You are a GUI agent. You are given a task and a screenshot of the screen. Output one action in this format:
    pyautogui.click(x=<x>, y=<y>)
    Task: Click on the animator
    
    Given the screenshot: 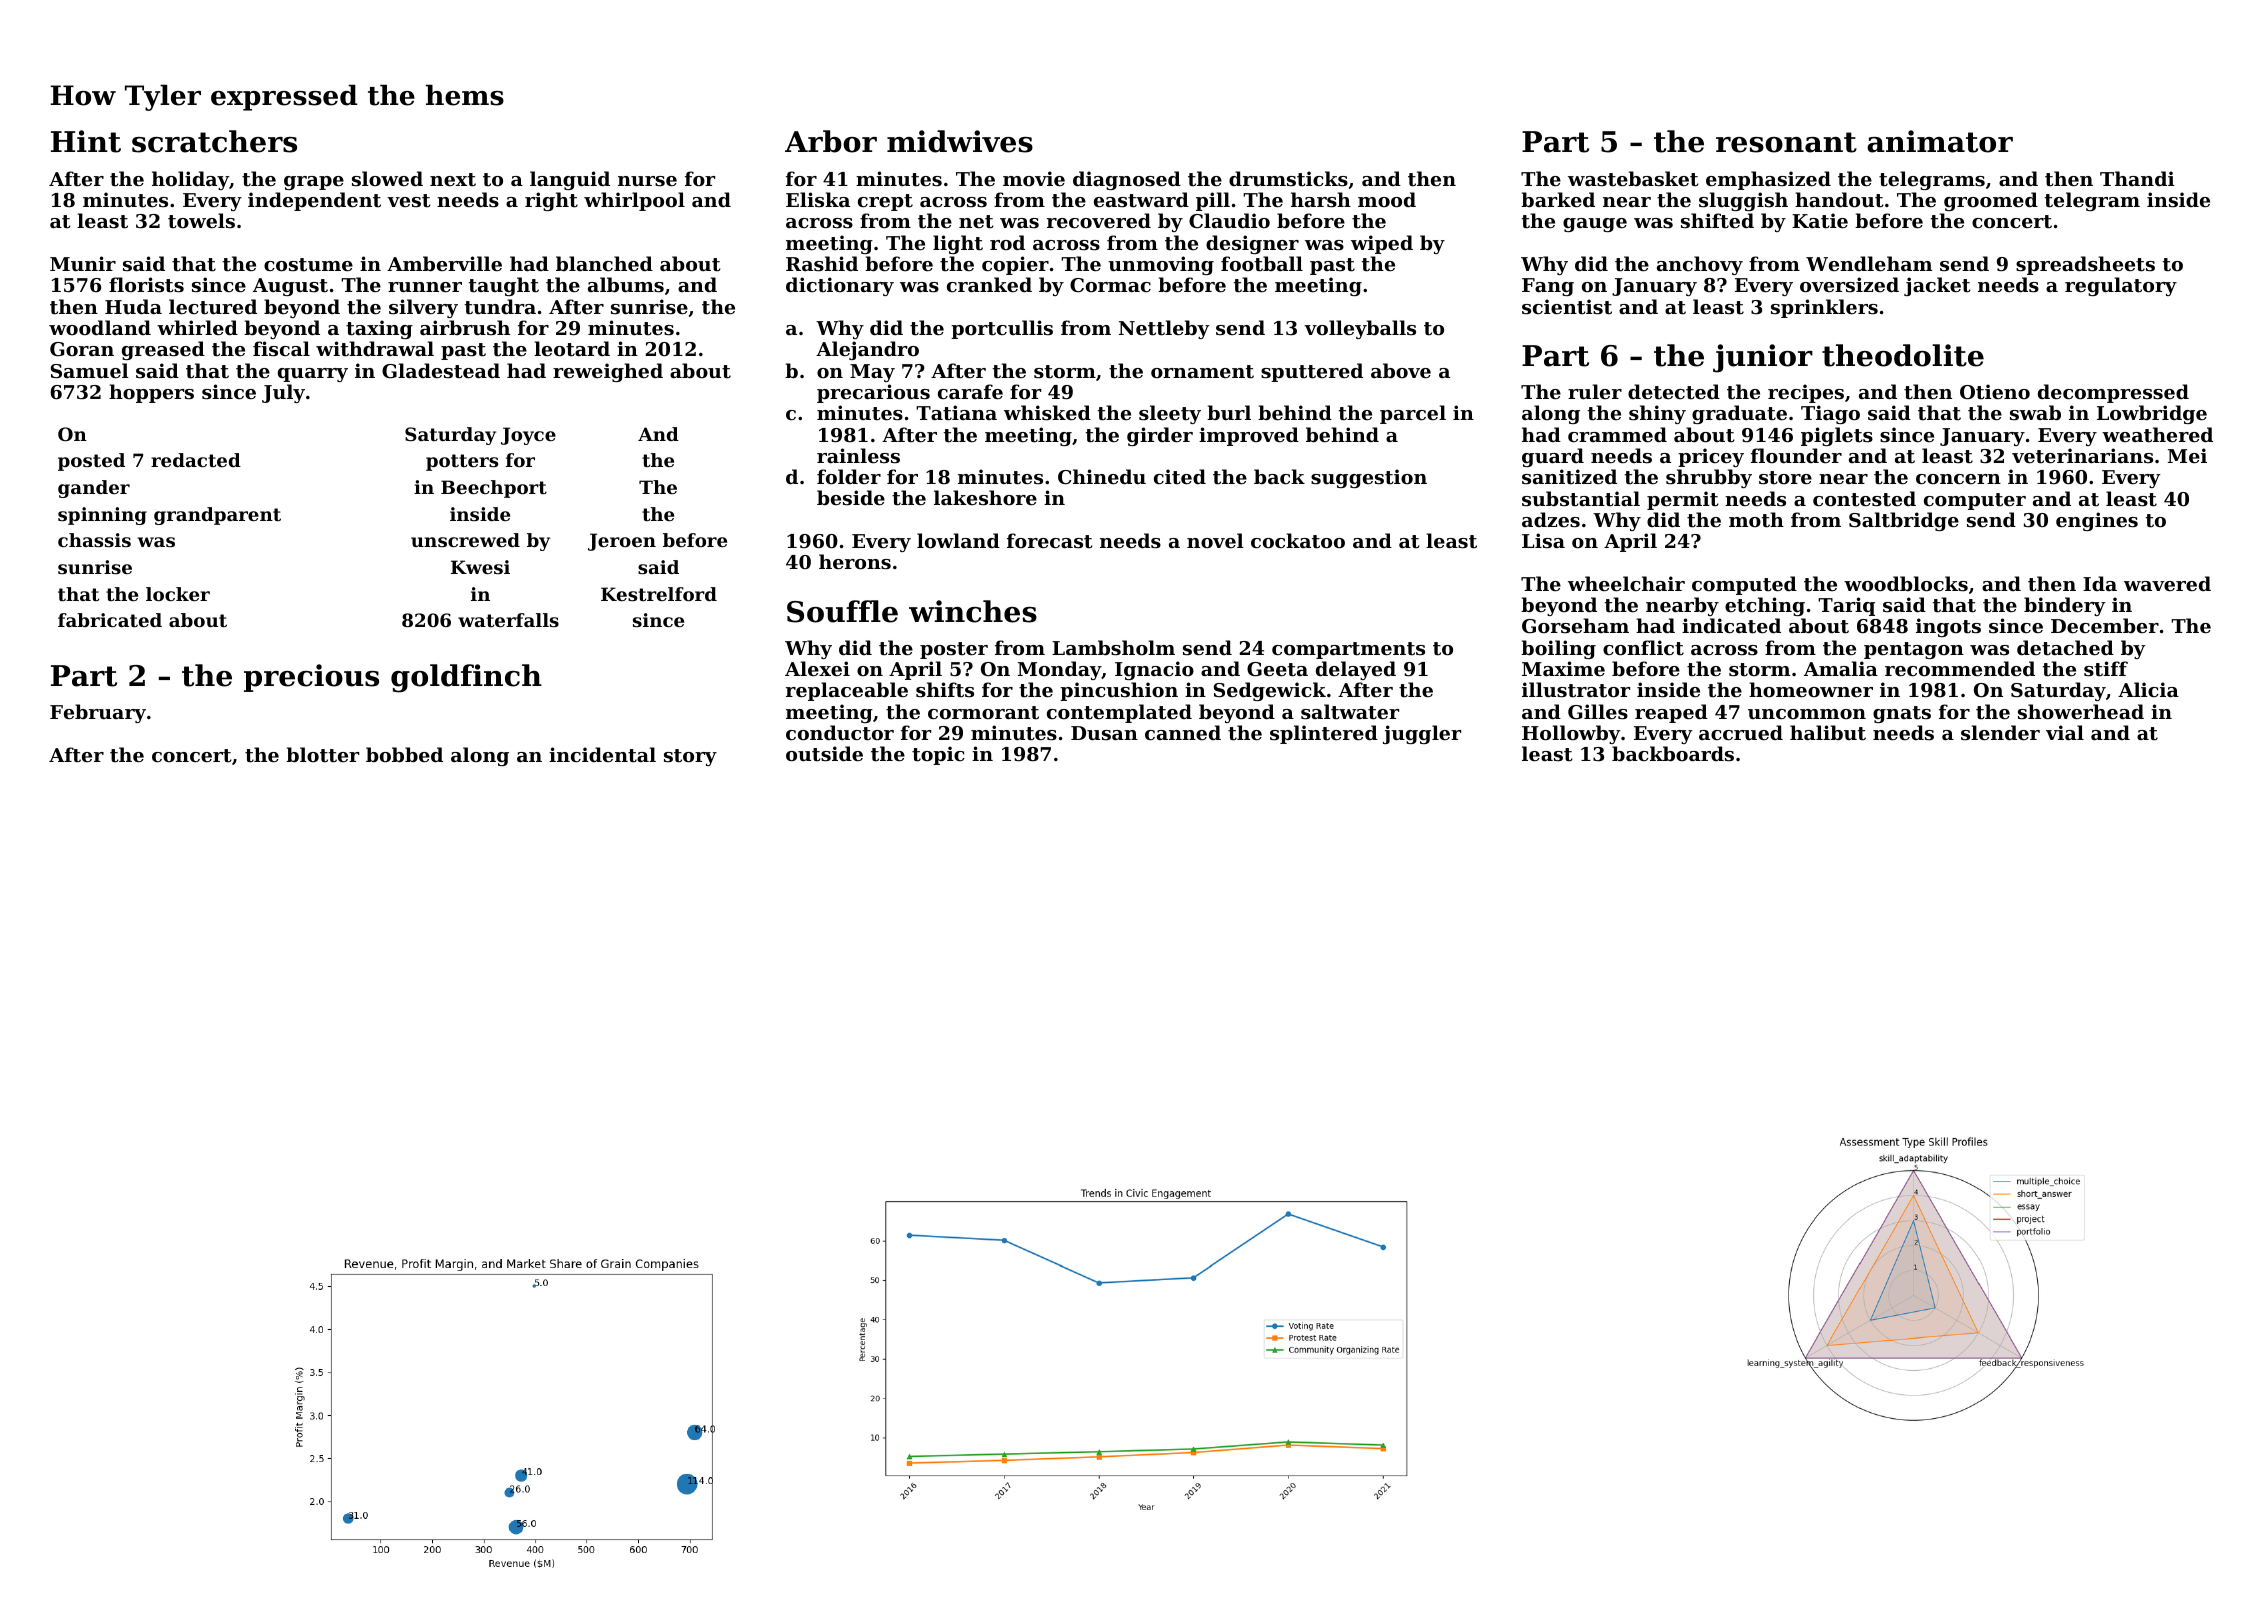 What is the action you would take?
    pyautogui.click(x=1940, y=141)
